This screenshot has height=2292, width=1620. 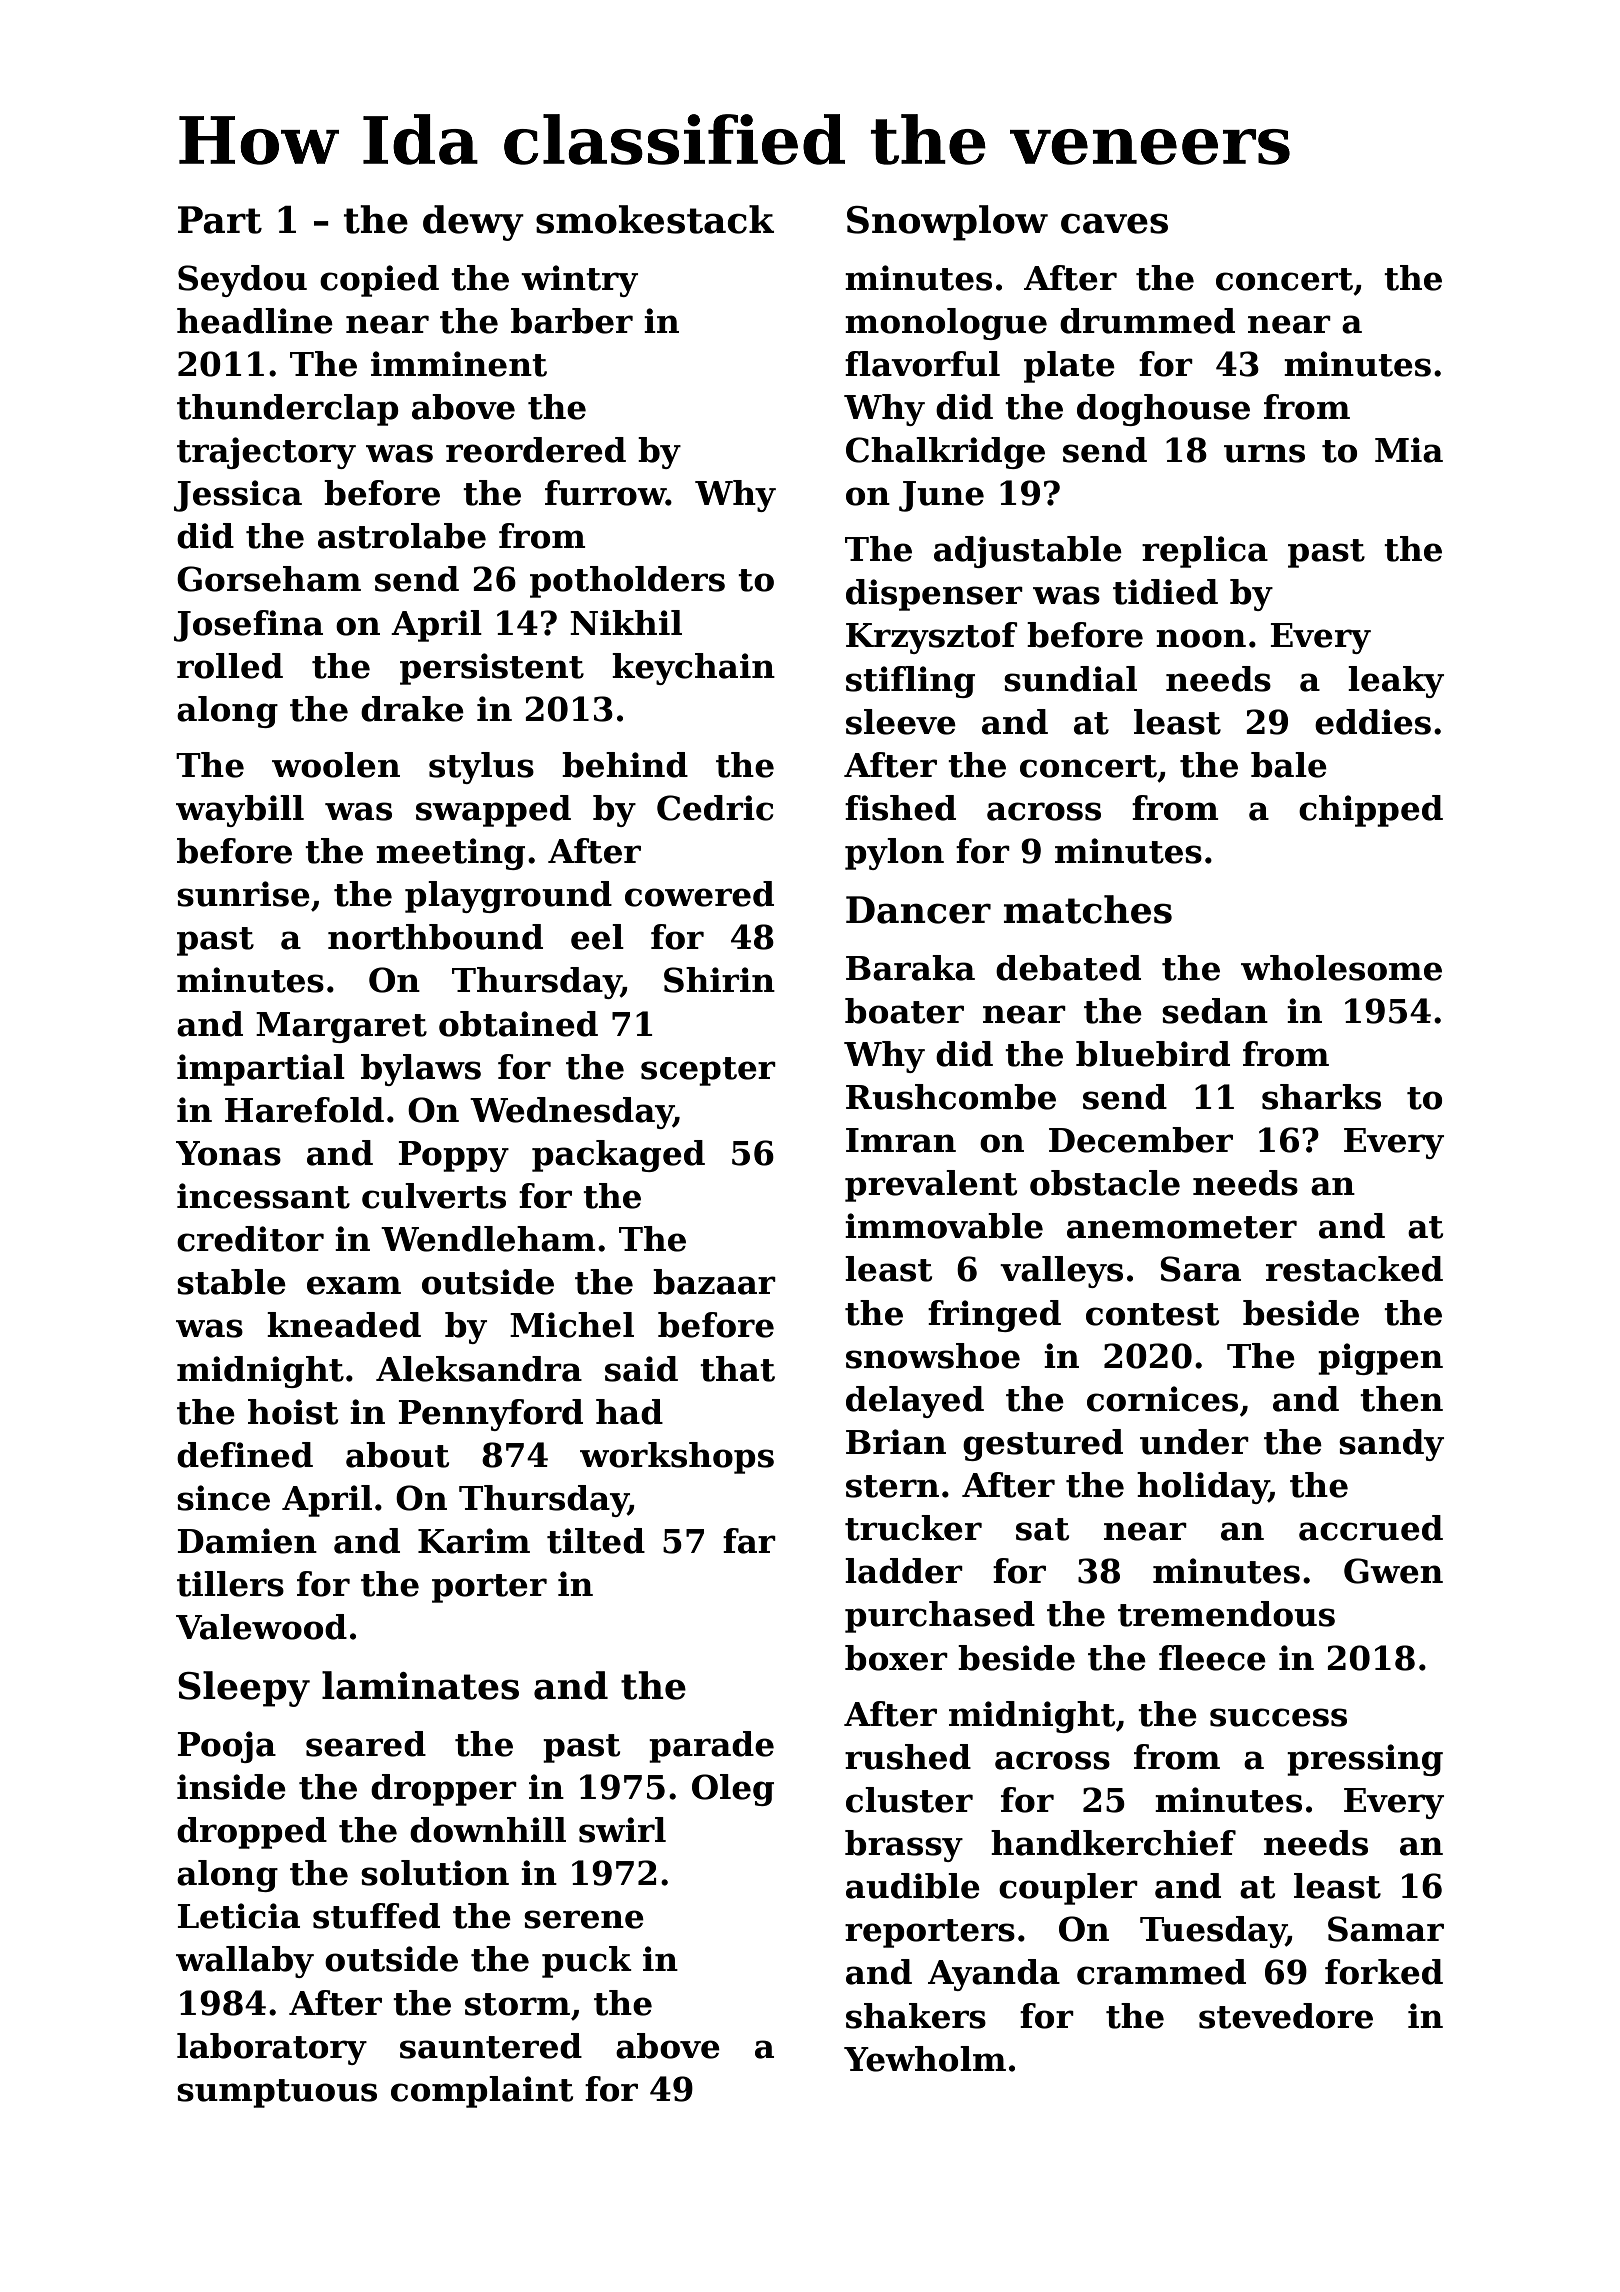 What do you see at coordinates (482, 2092) in the screenshot?
I see `complaint` at bounding box center [482, 2092].
